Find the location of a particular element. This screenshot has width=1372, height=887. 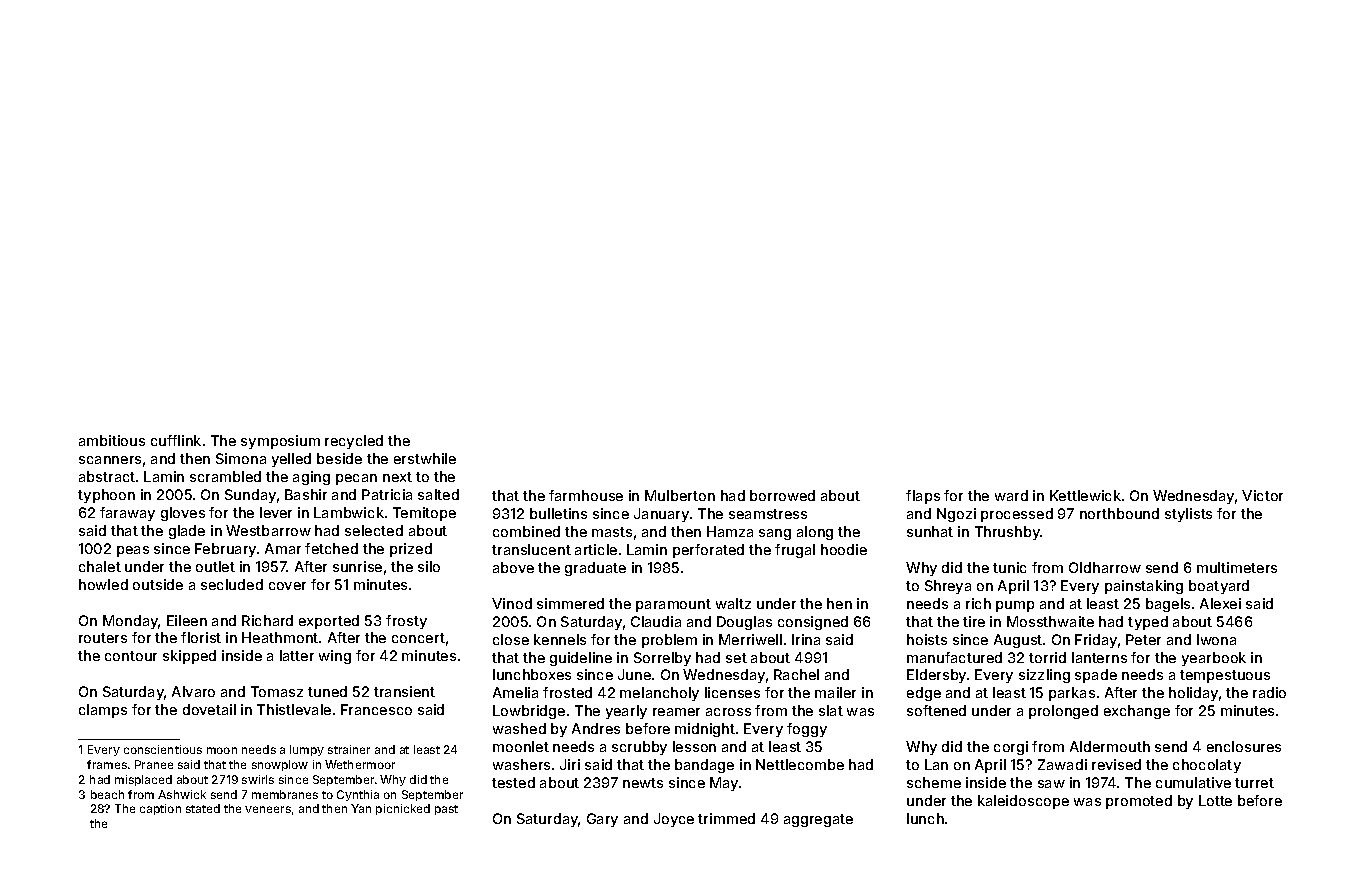

faraway is located at coordinates (127, 514).
